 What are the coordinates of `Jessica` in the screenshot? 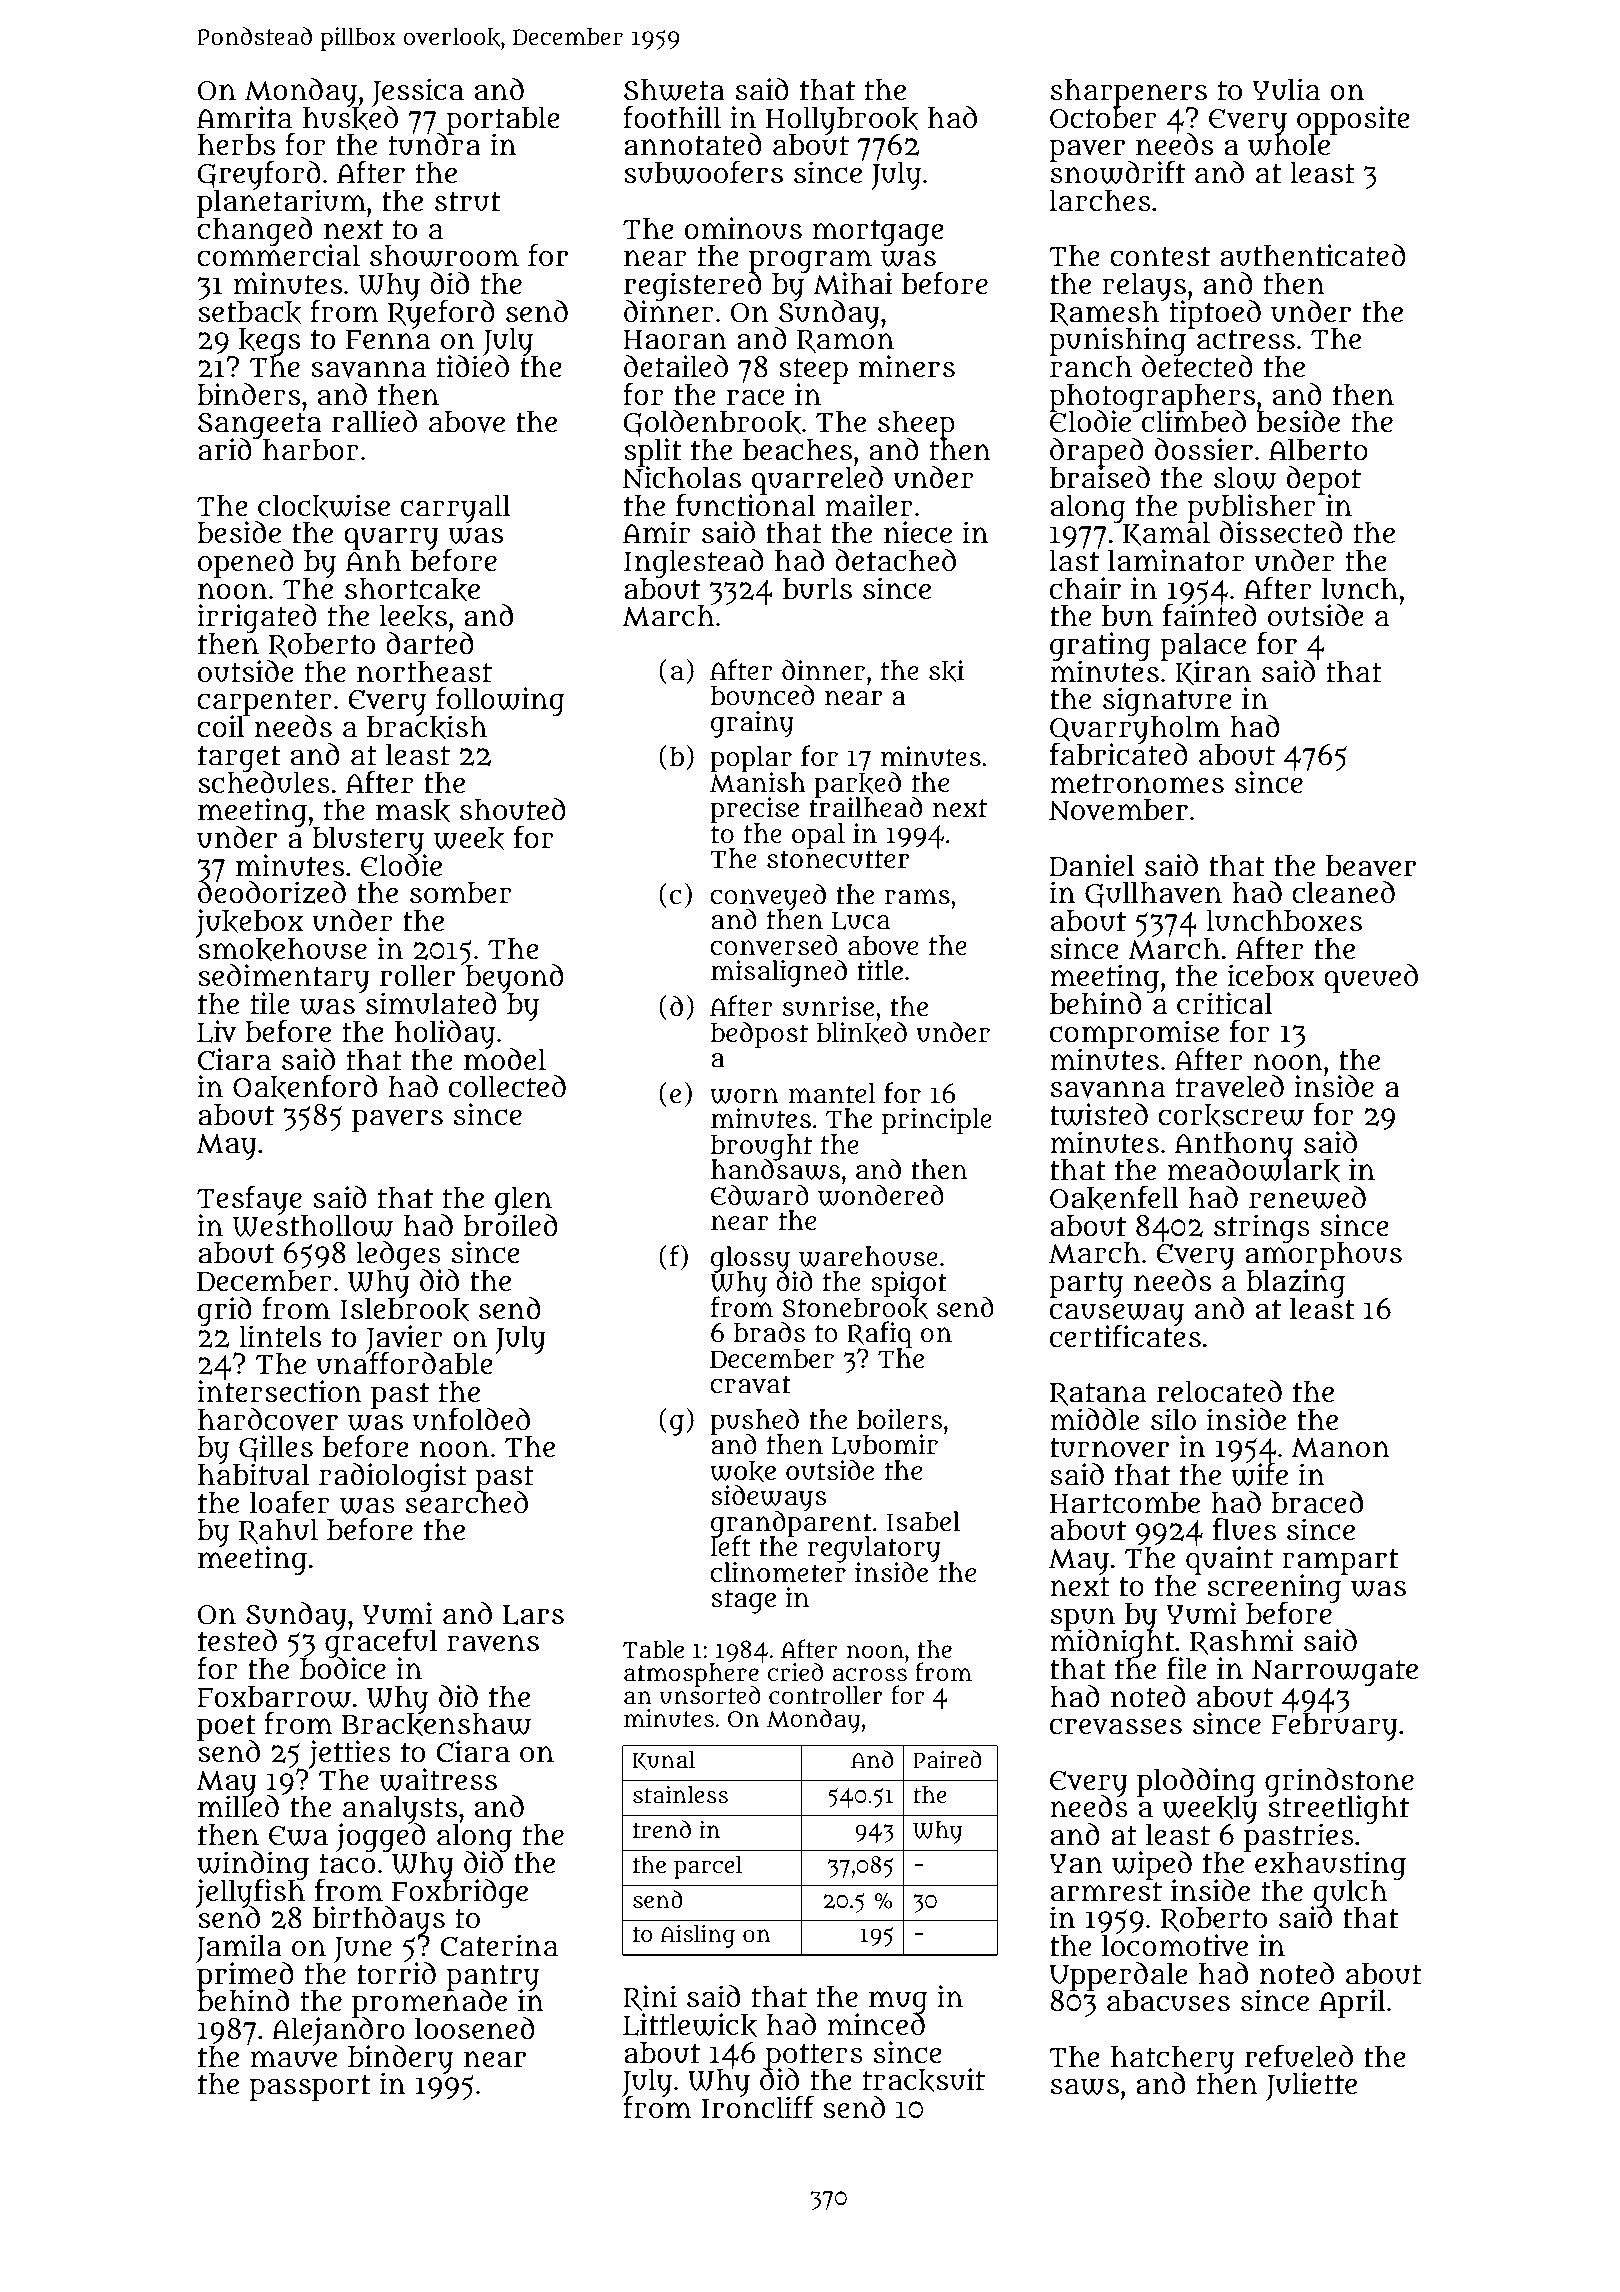 It's located at (418, 92).
